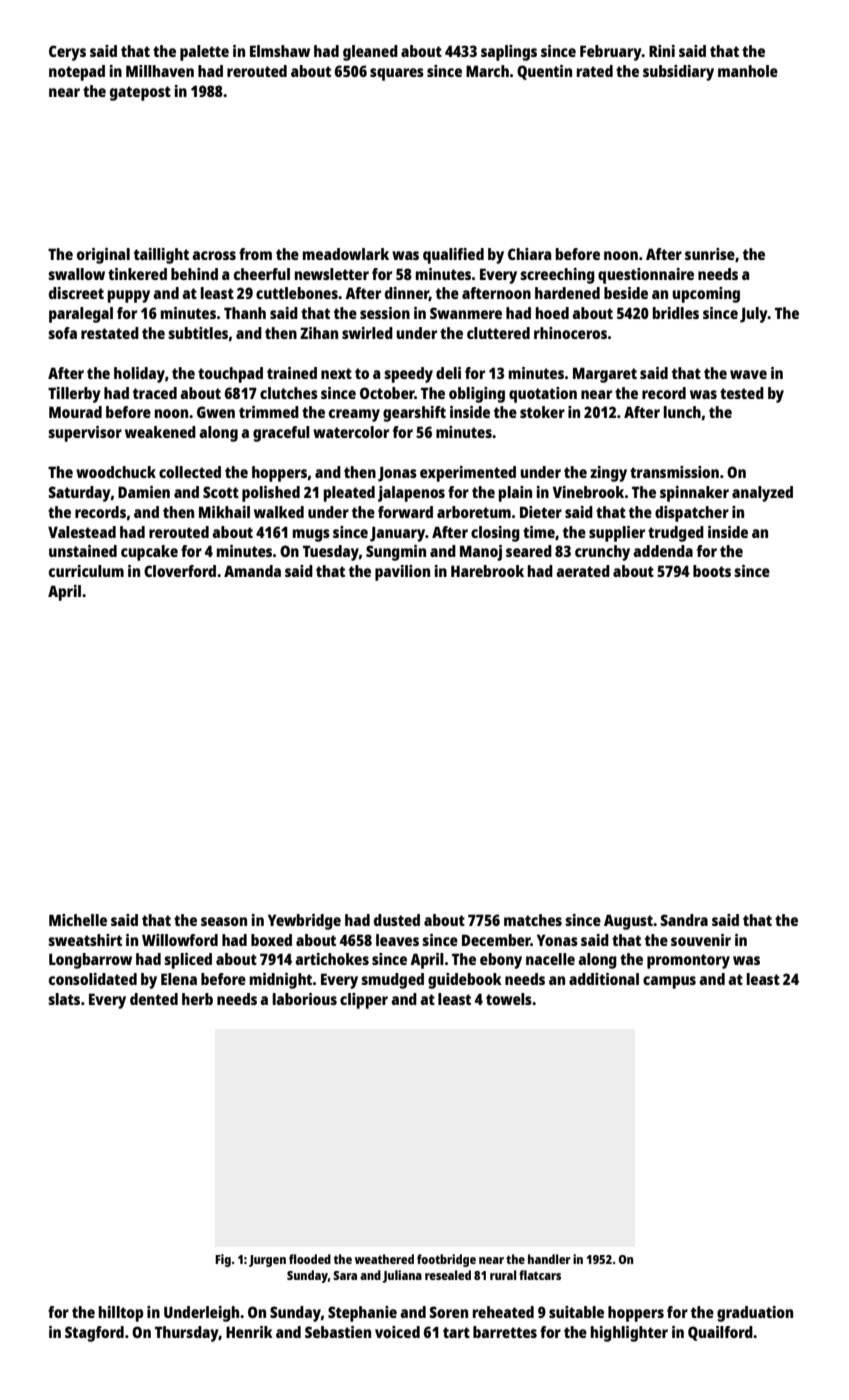  Describe the element at coordinates (280, 51) in the screenshot. I see `Elmshaw` at that location.
